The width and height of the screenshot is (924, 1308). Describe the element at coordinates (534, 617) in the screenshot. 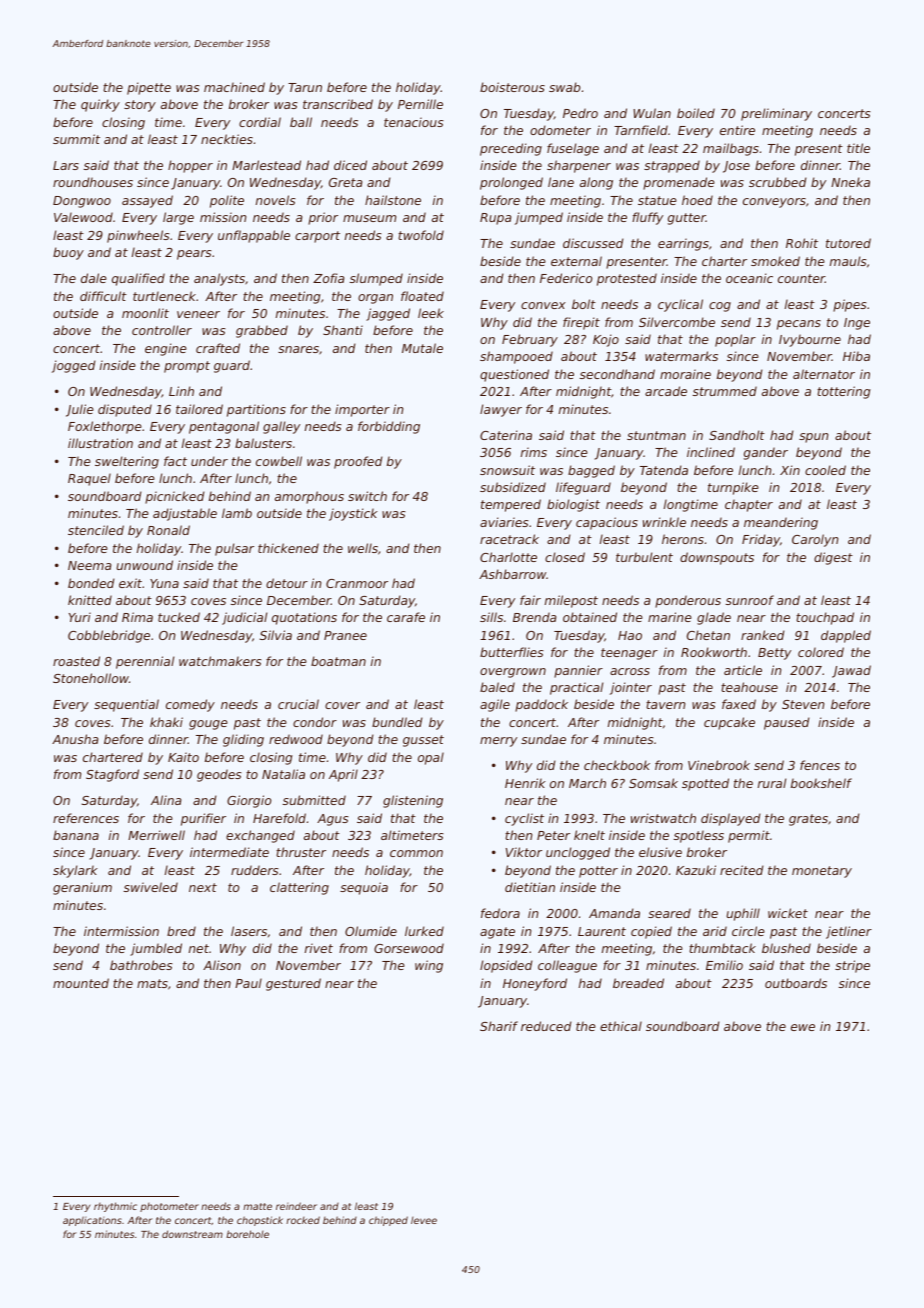

I see `Brenda` at that location.
